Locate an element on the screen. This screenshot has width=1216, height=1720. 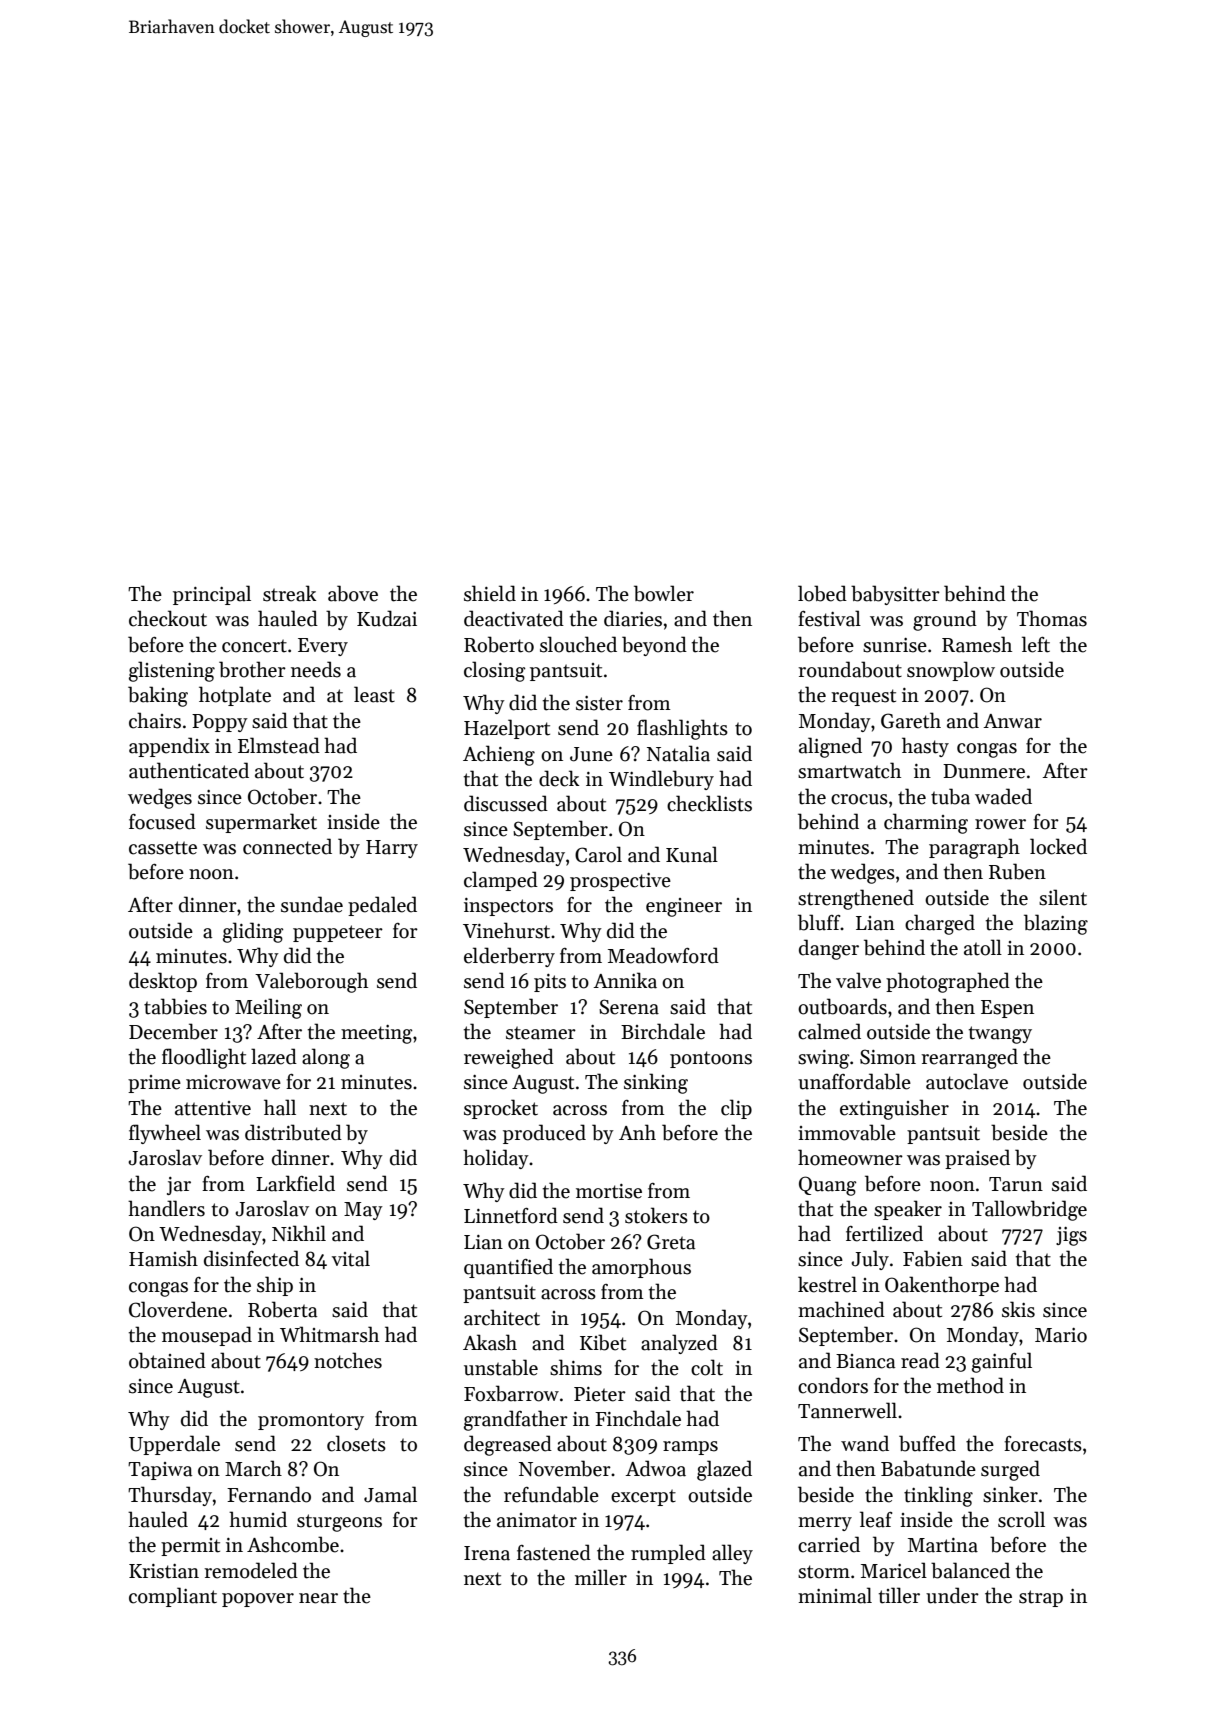
above is located at coordinates (353, 593).
